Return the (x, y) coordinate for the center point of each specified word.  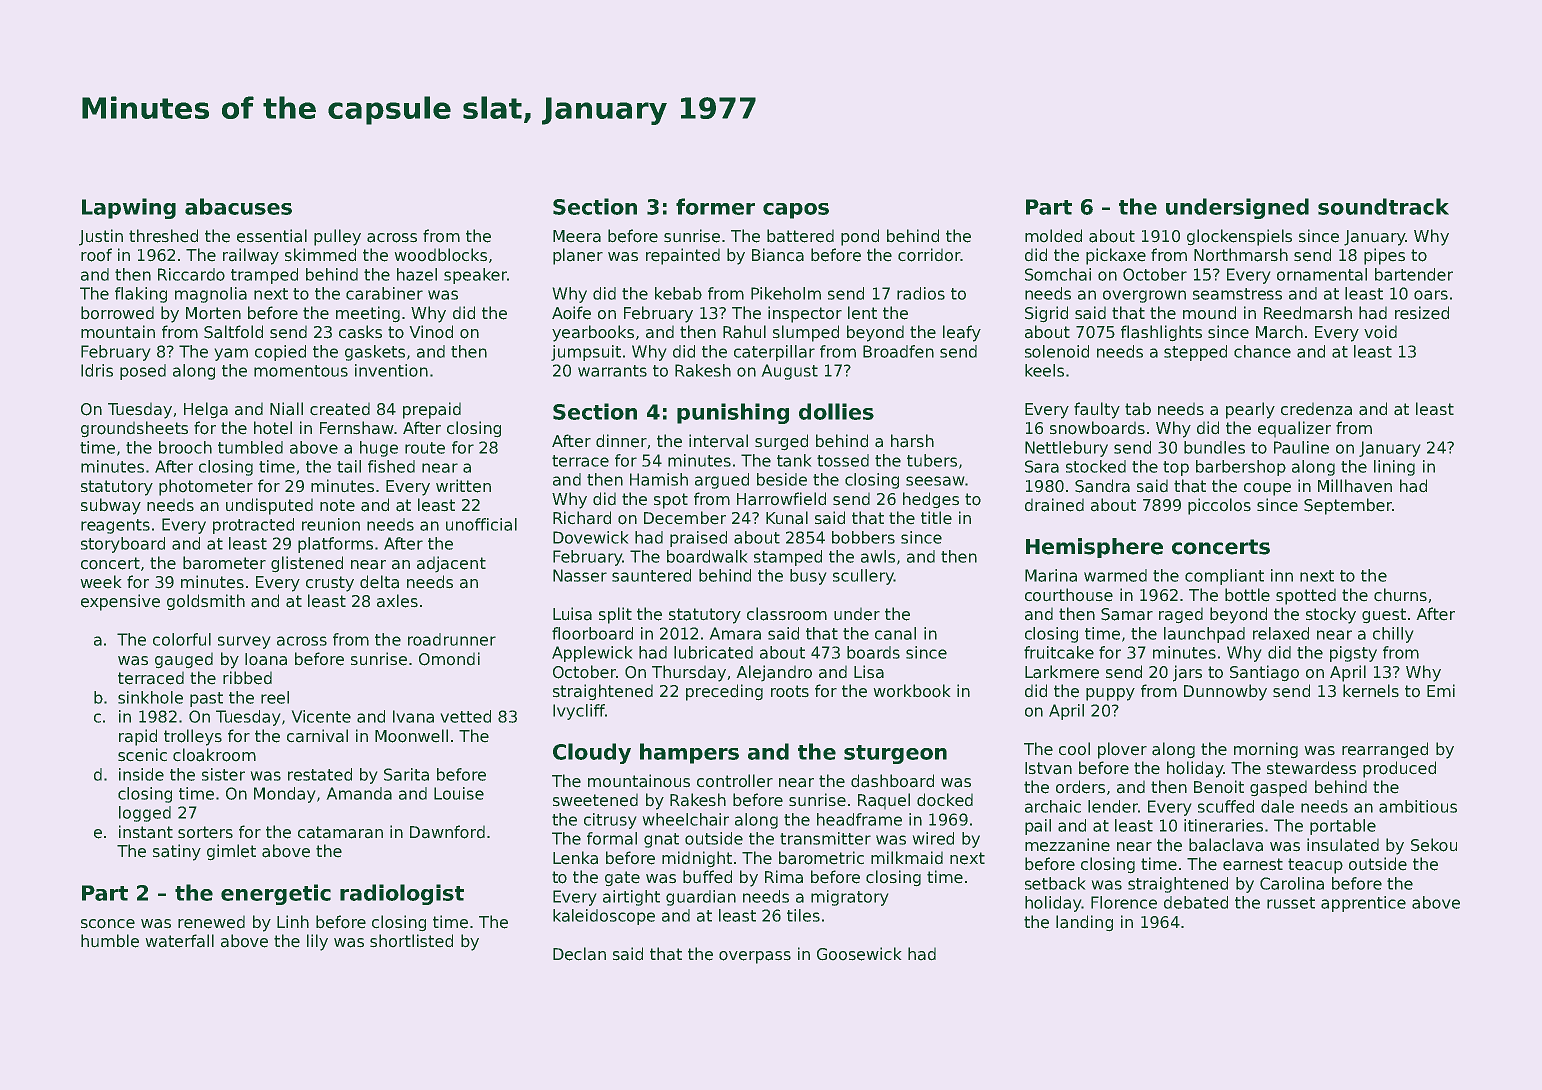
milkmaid (907, 858)
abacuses (238, 206)
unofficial (481, 524)
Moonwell (411, 736)
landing (1084, 923)
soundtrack (1383, 206)
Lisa (869, 671)
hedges (931, 500)
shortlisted (411, 940)
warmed (1115, 575)
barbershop (1241, 468)
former (715, 206)
